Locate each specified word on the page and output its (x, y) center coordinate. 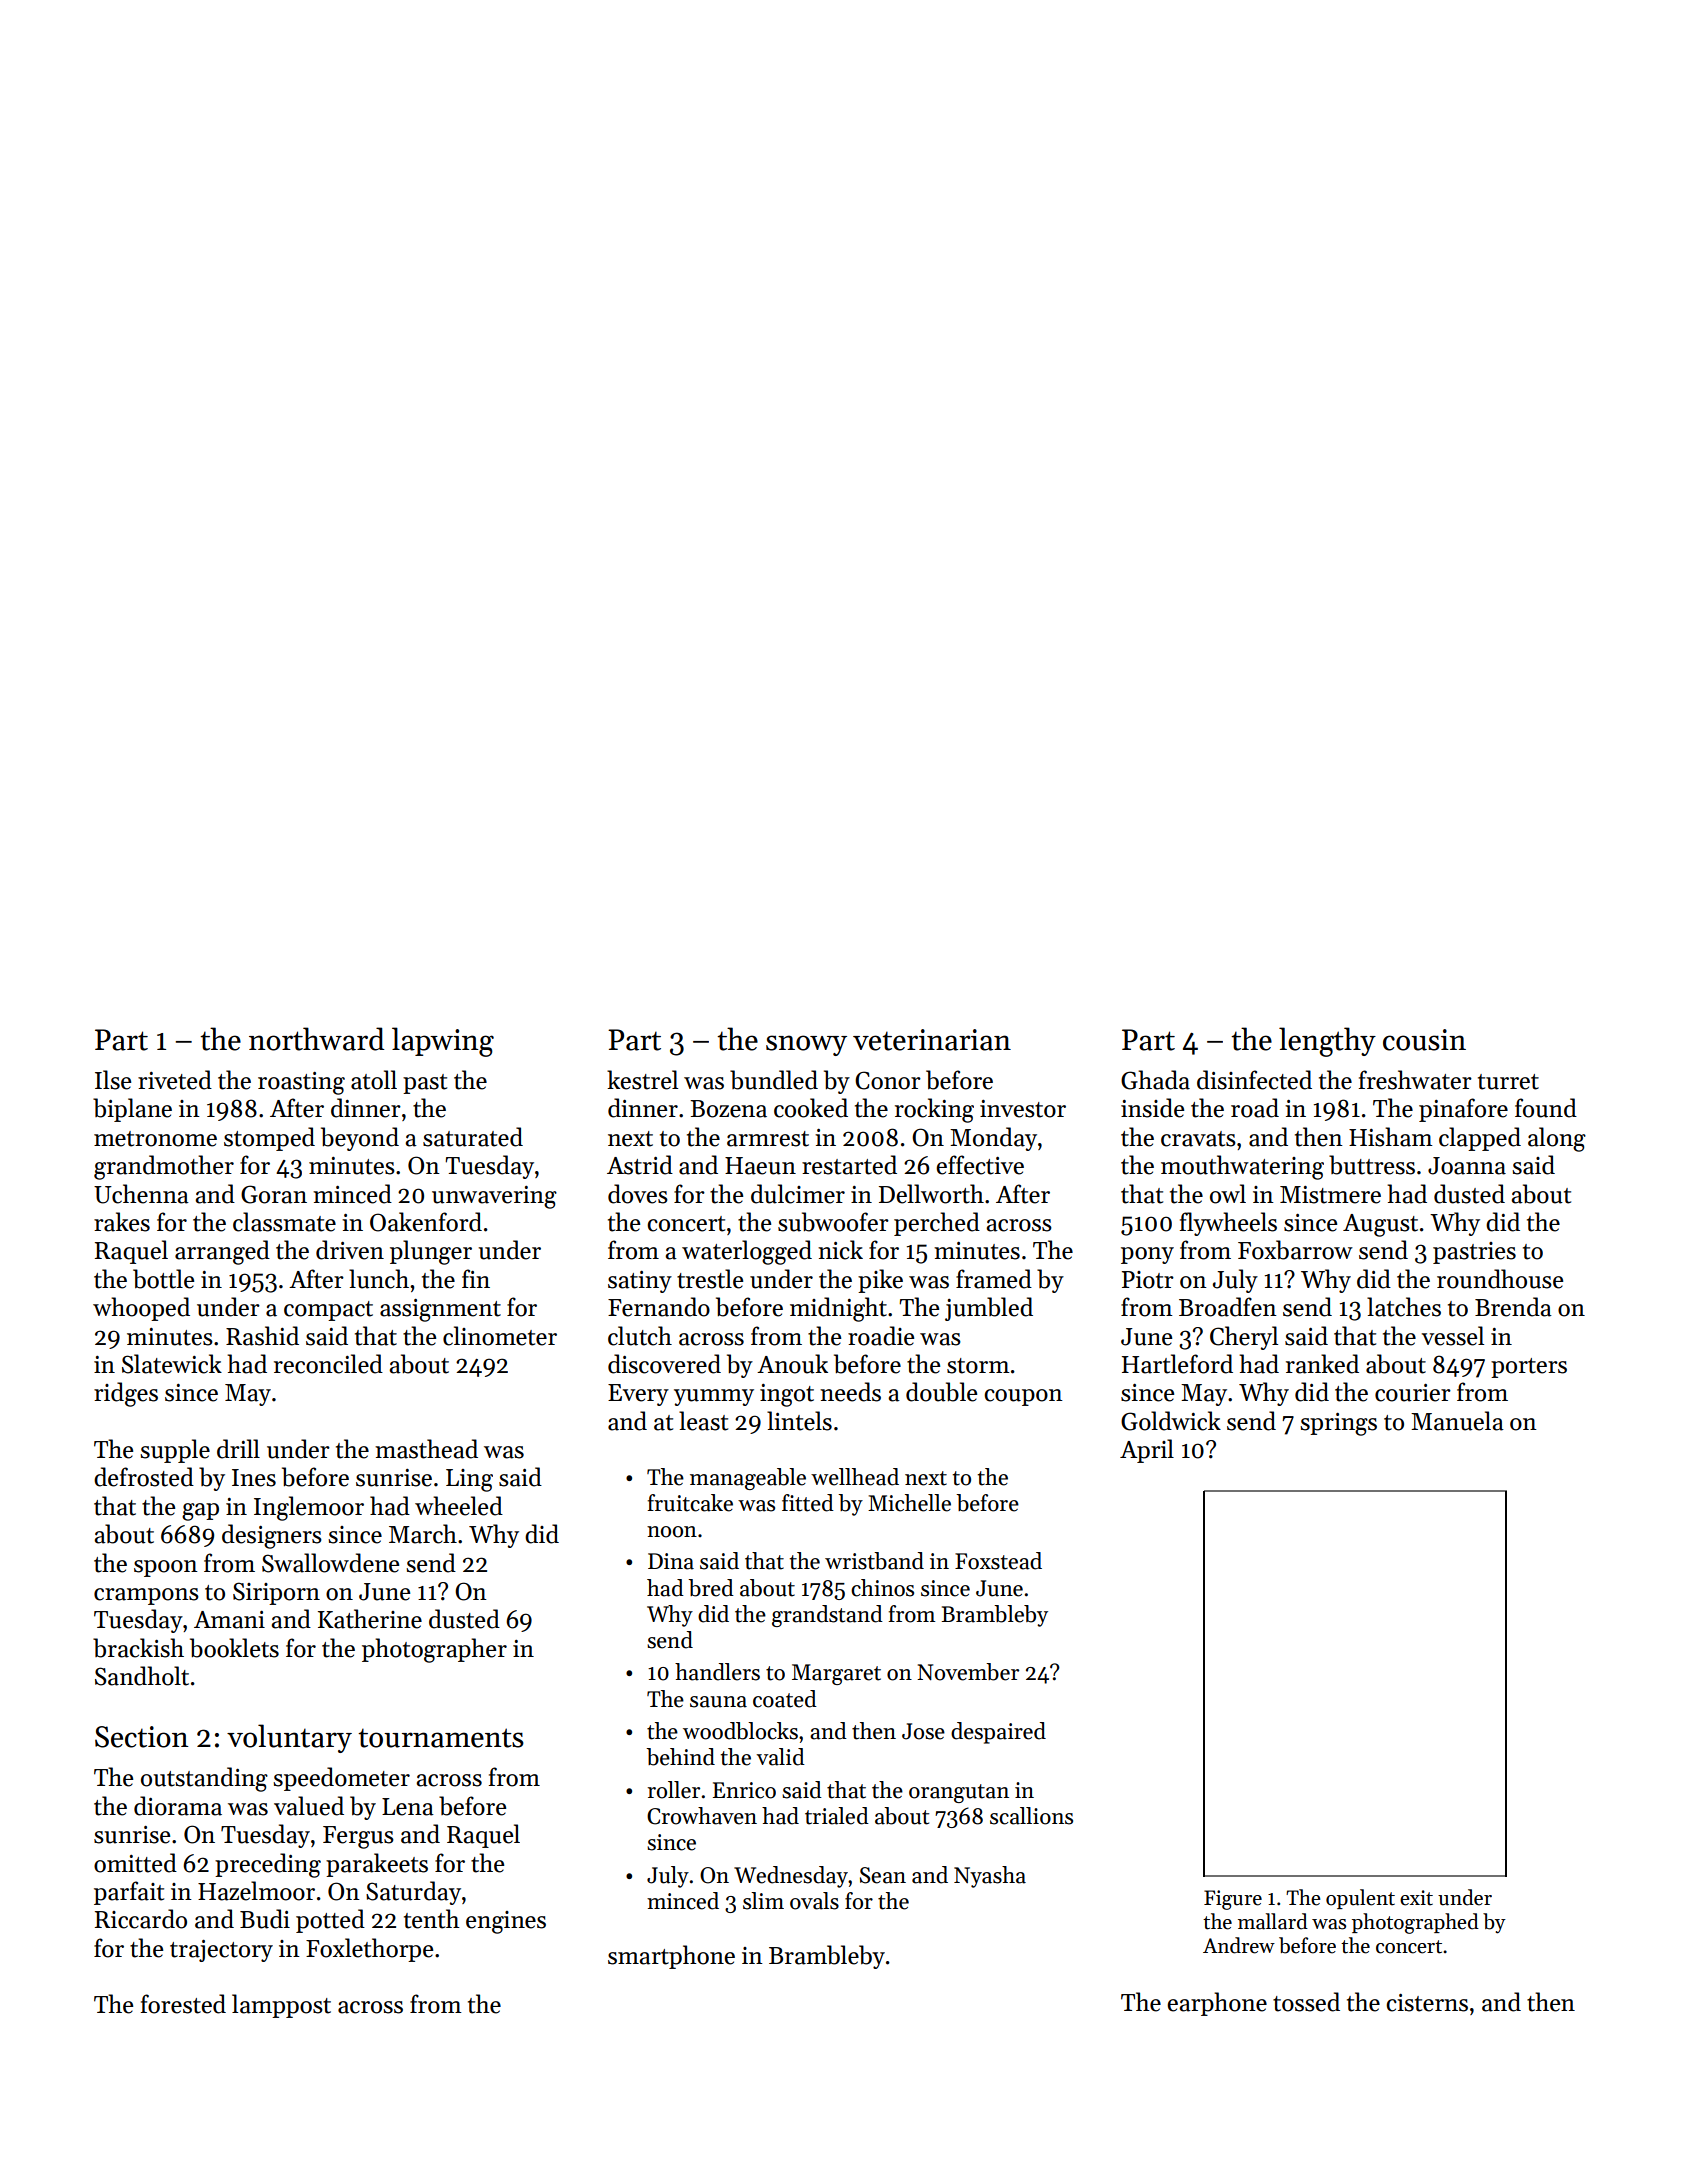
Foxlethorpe (369, 1950)
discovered (664, 1364)
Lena (408, 1807)
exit (1416, 1898)
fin (476, 1278)
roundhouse (1500, 1279)
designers (272, 1536)
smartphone (671, 1957)
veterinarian (932, 1040)
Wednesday (791, 1877)
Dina (671, 1561)
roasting (301, 1083)
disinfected (1254, 1080)
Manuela (1457, 1421)
